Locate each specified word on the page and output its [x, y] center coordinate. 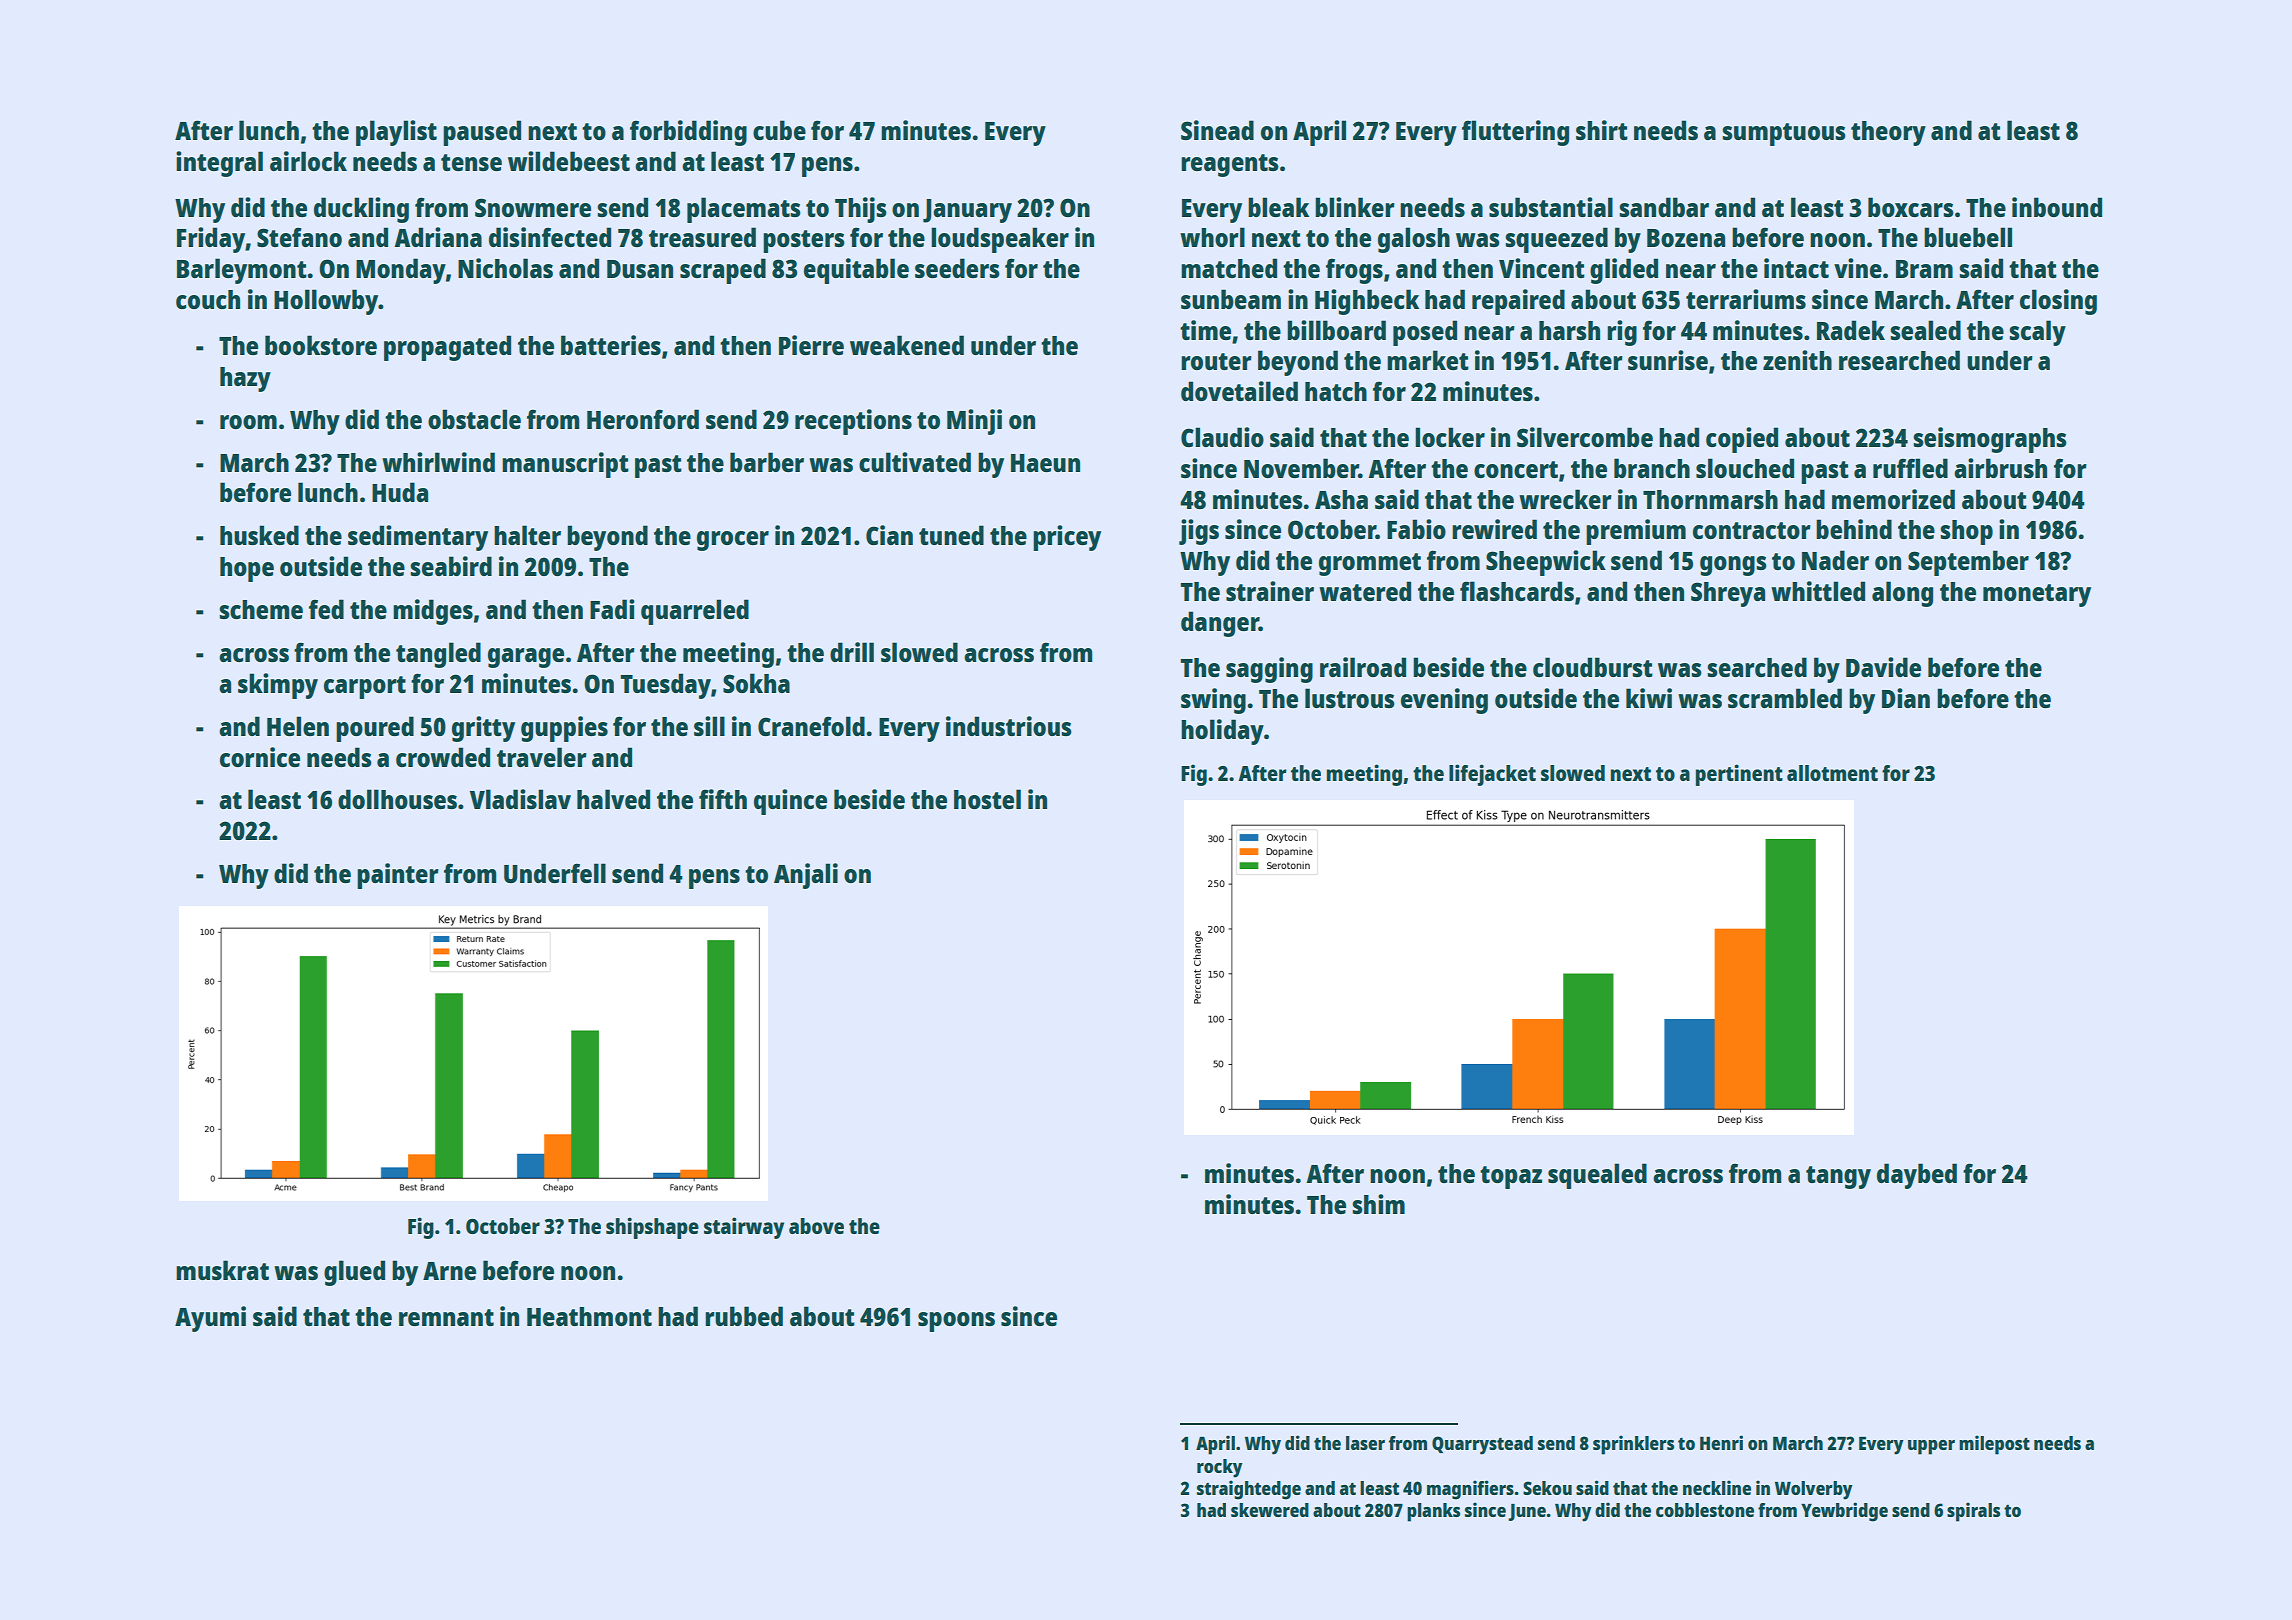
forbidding [688, 133]
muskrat [222, 1270]
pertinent [1739, 775]
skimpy [278, 686]
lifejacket [1492, 775]
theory [1888, 133]
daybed [1917, 1176]
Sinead [1217, 130]
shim [1378, 1204]
